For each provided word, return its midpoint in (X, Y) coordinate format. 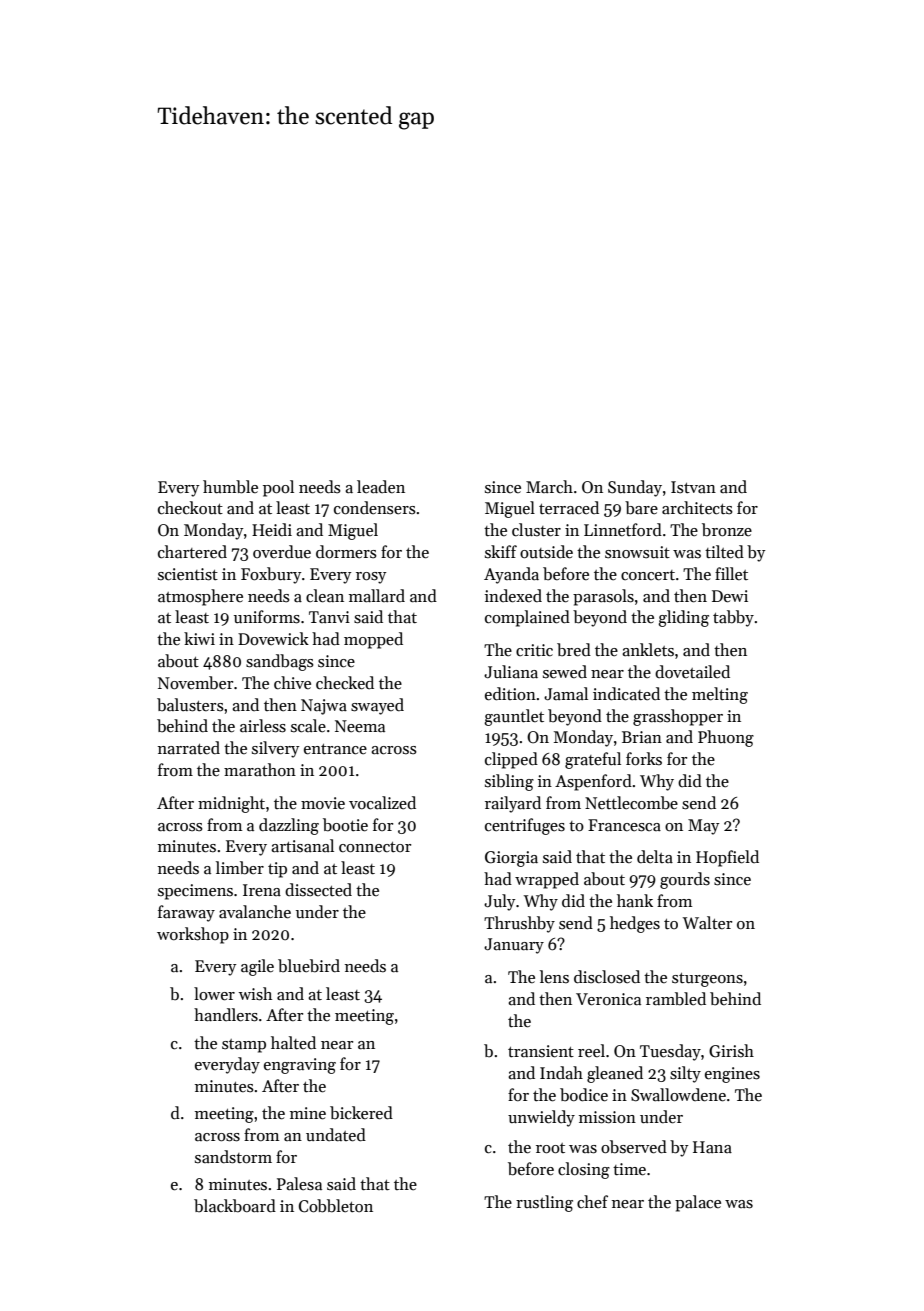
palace (698, 1203)
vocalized (382, 803)
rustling (544, 1203)
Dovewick (273, 639)
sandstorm (233, 1157)
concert (648, 575)
